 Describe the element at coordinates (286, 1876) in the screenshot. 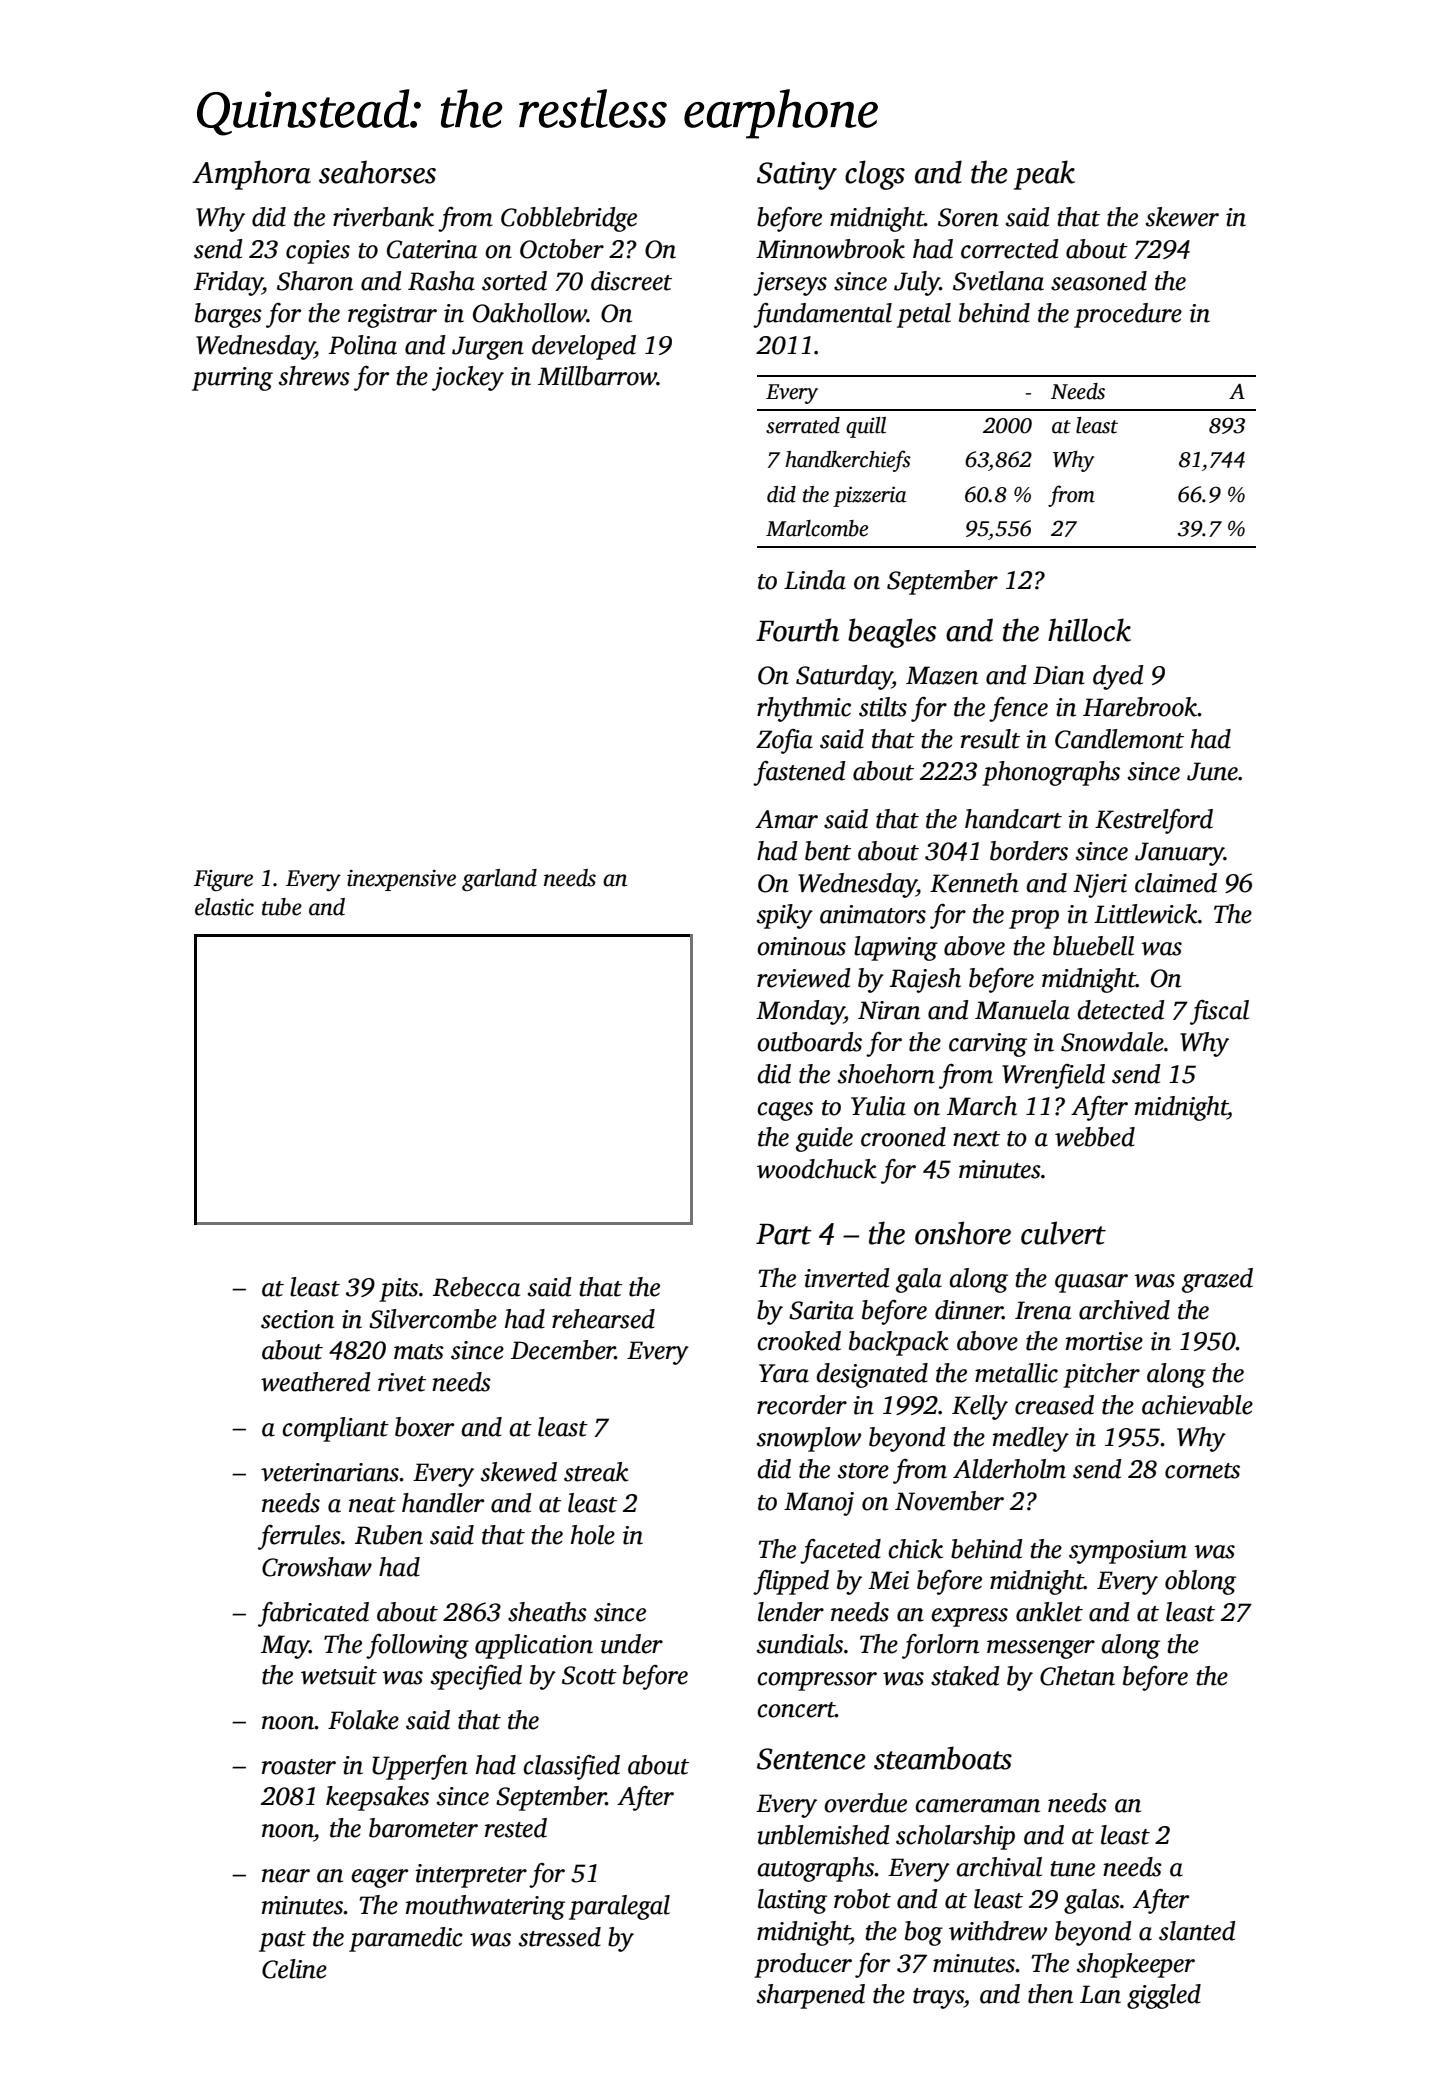

I see `near` at that location.
